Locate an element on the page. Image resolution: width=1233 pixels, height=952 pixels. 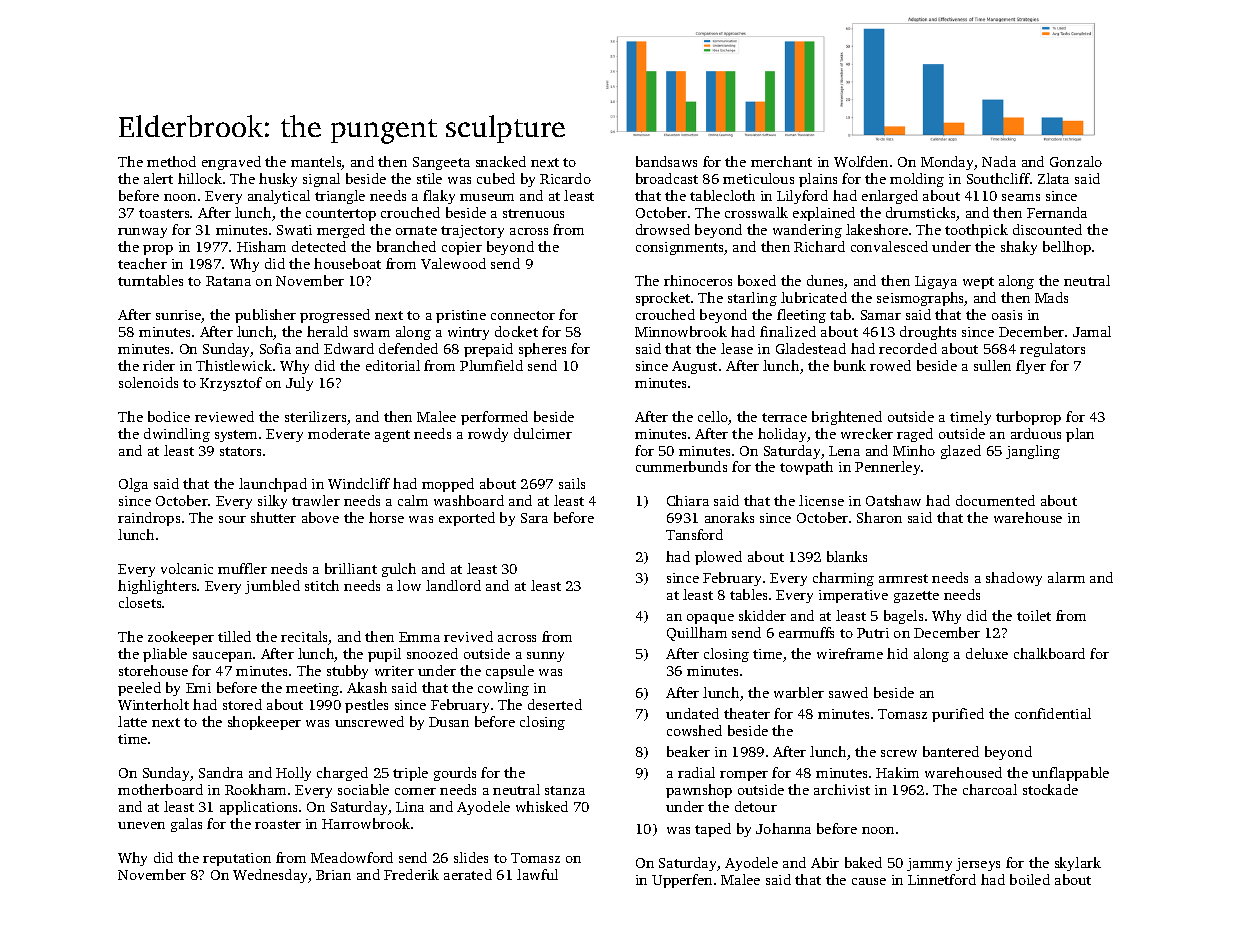
landlord is located at coordinates (453, 585).
